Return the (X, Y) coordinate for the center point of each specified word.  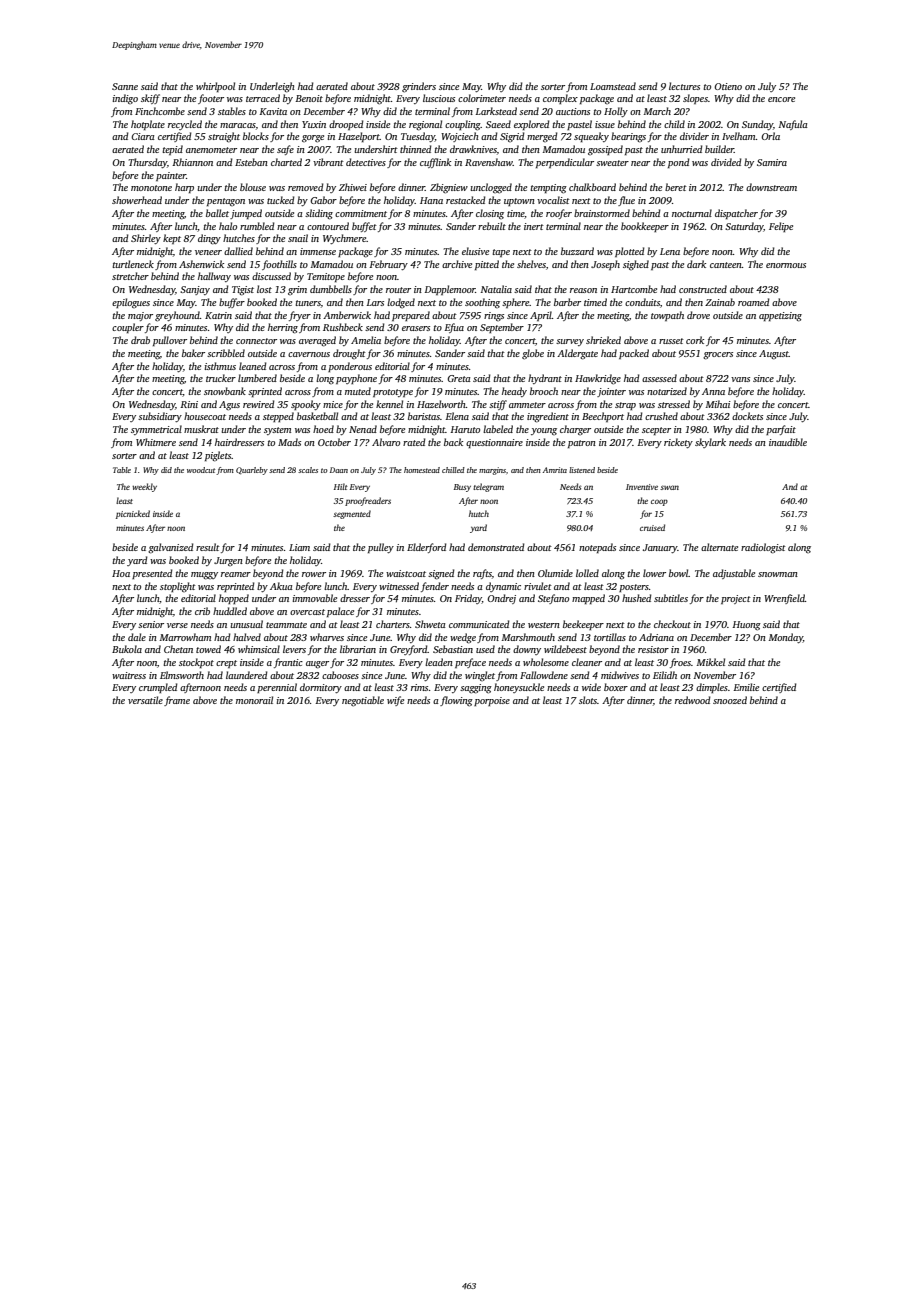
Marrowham (185, 637)
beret (676, 187)
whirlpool (215, 87)
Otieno (728, 86)
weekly (144, 487)
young (544, 431)
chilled (453, 470)
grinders (419, 87)
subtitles (671, 598)
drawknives (473, 149)
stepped (278, 417)
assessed (659, 378)
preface (470, 663)
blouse (253, 187)
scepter (656, 431)
